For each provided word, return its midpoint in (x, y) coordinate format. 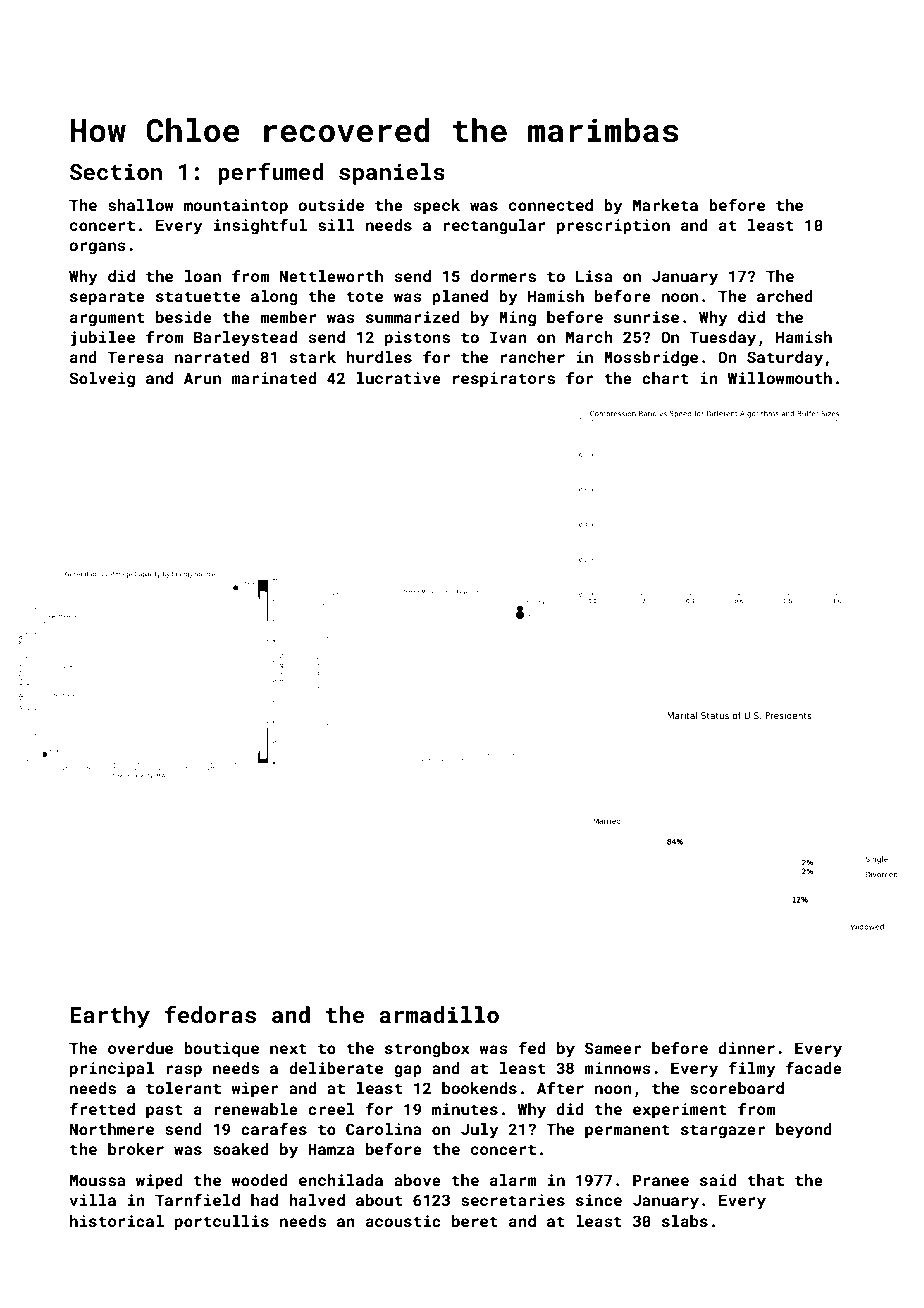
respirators (504, 380)
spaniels (392, 174)
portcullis (222, 1223)
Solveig (102, 380)
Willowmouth (780, 378)
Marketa (665, 205)
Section (116, 171)
